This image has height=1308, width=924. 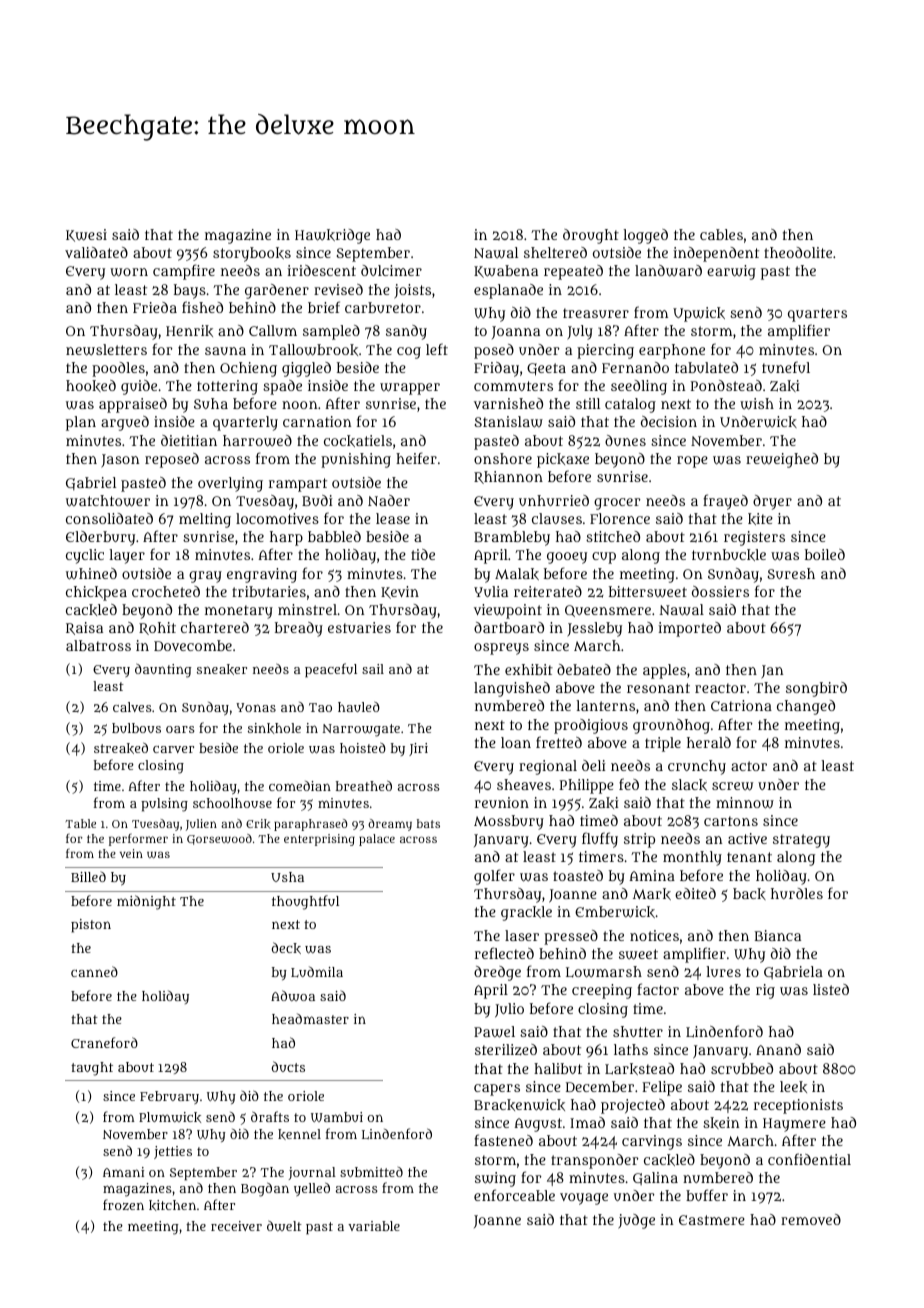 What do you see at coordinates (86, 235) in the image?
I see `Kwesi` at bounding box center [86, 235].
